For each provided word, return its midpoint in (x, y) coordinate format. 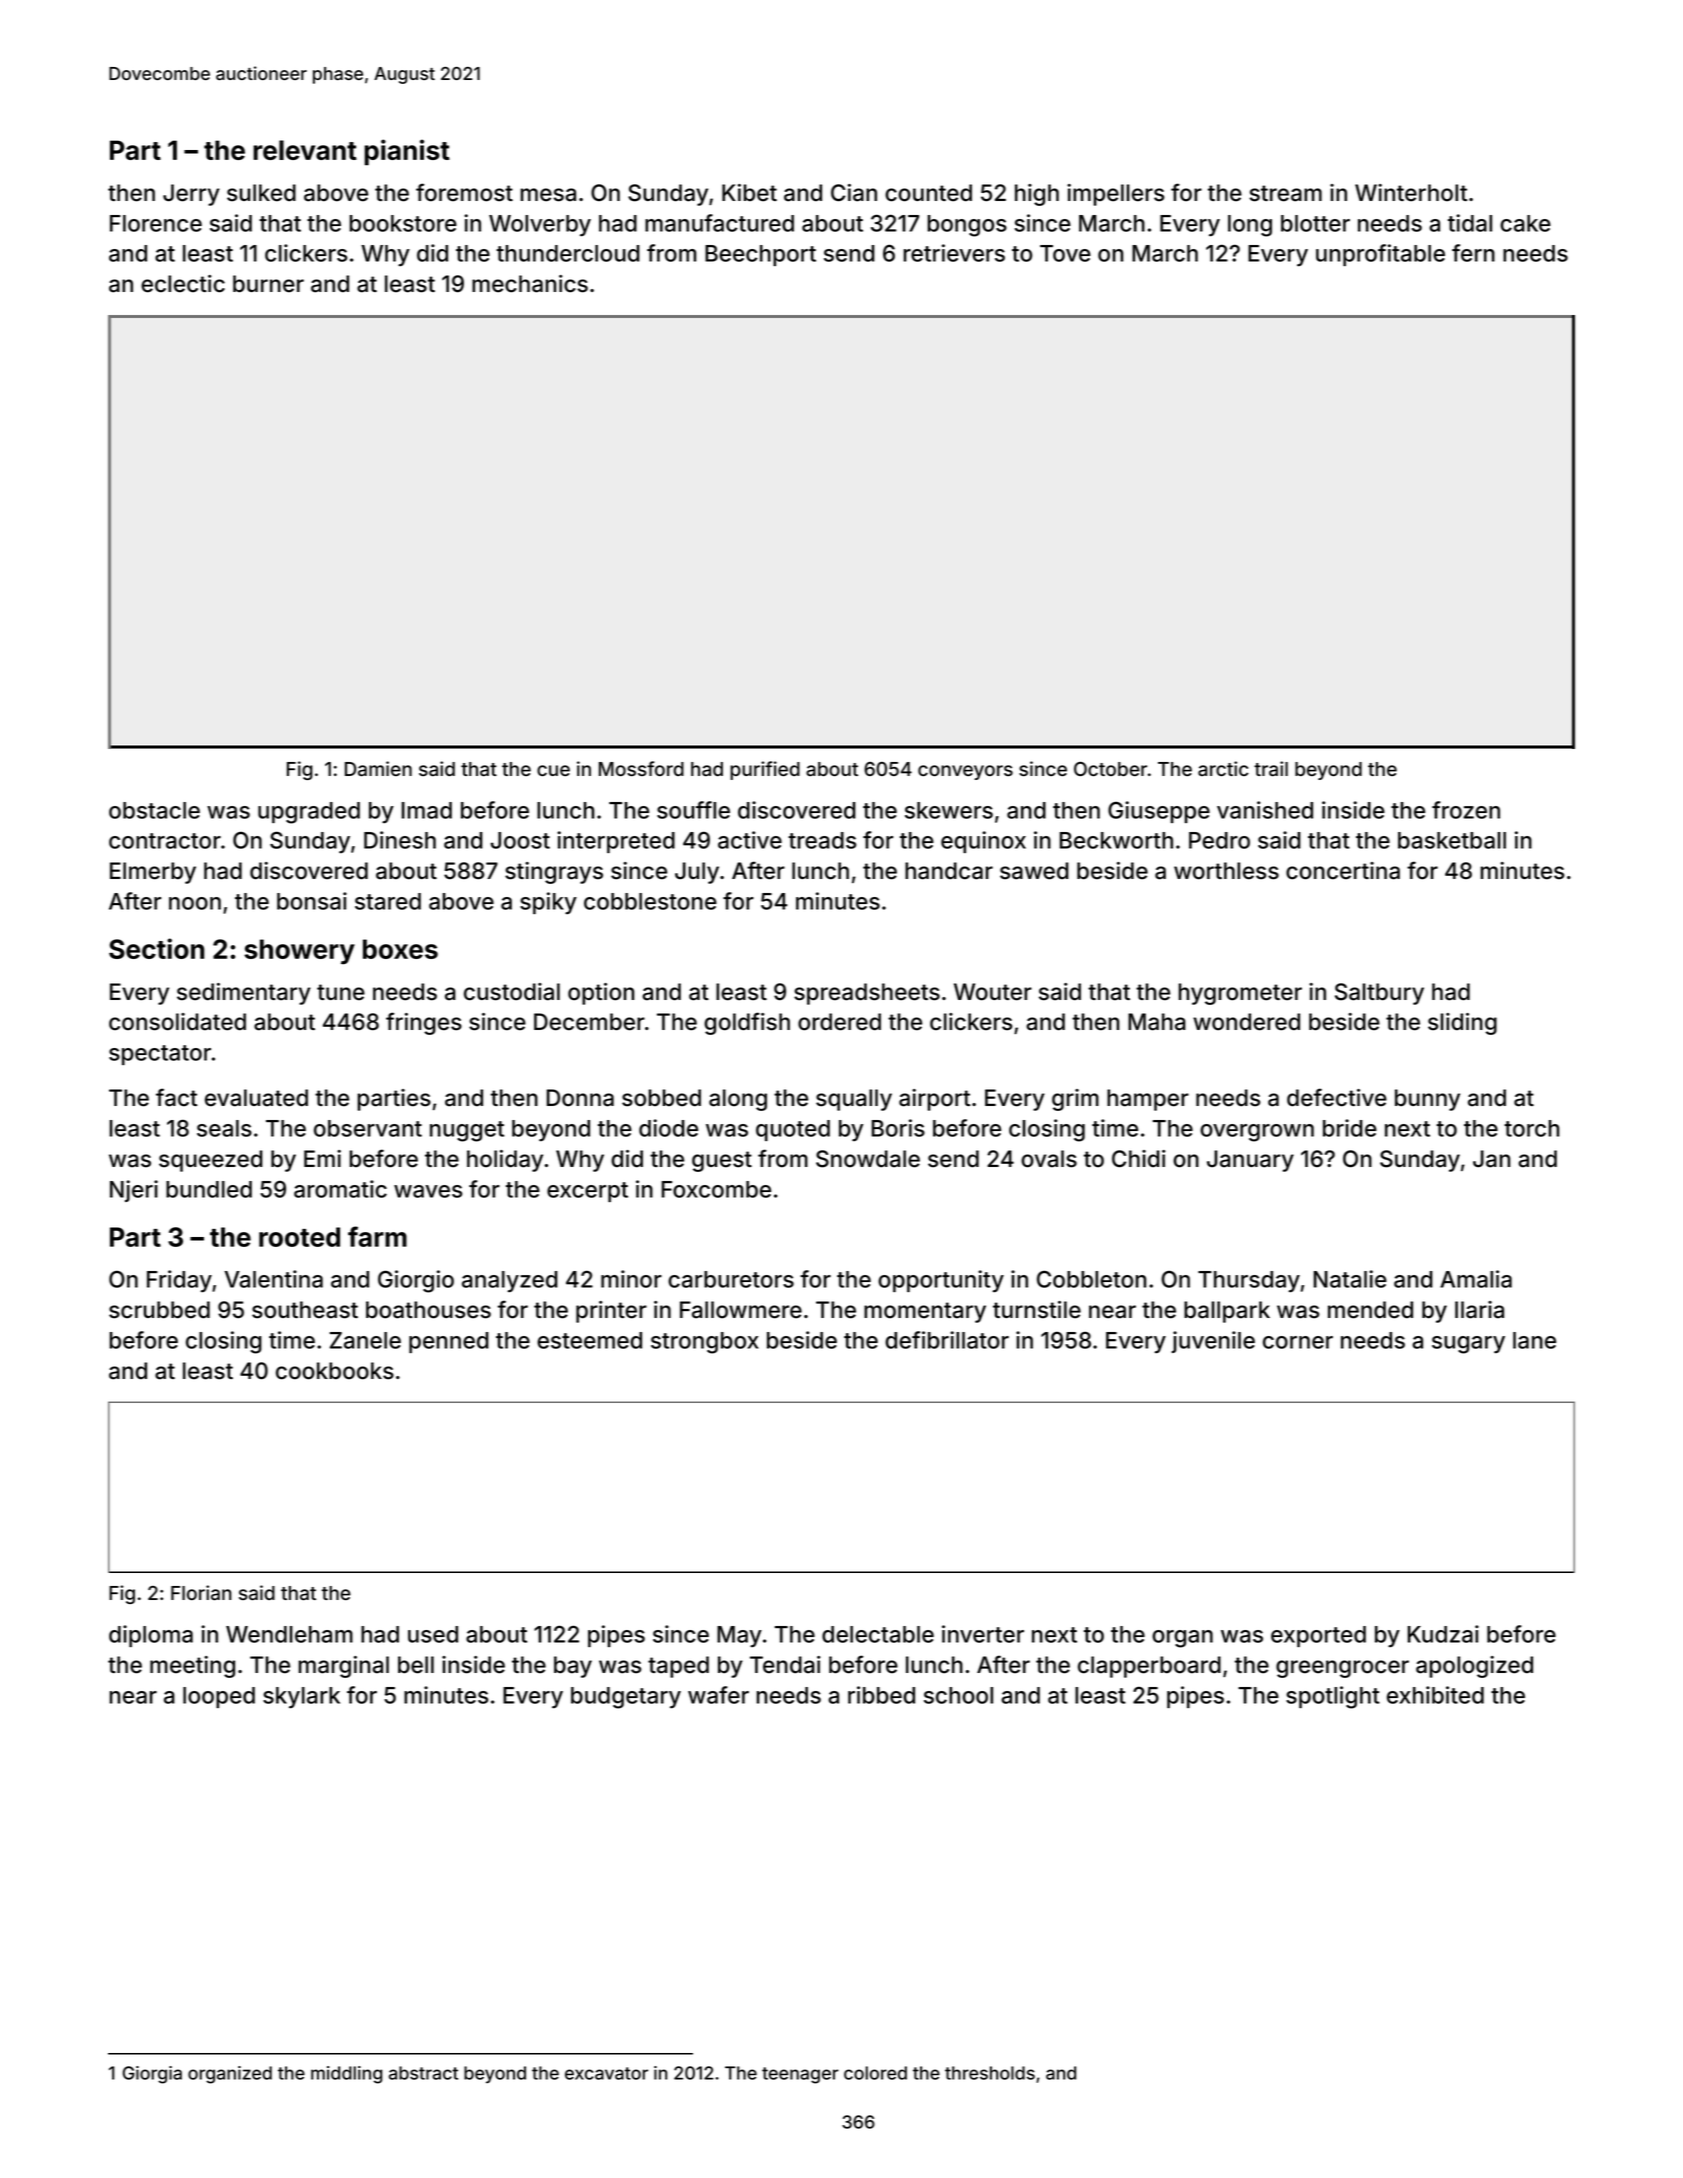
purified (765, 770)
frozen (1466, 810)
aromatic (340, 1189)
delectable (878, 1634)
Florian (201, 1593)
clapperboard (1149, 1667)
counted (928, 193)
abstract (423, 2073)
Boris (898, 1128)
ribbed (881, 1695)
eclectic (183, 284)
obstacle (154, 810)
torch (1531, 1128)
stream (1285, 193)
